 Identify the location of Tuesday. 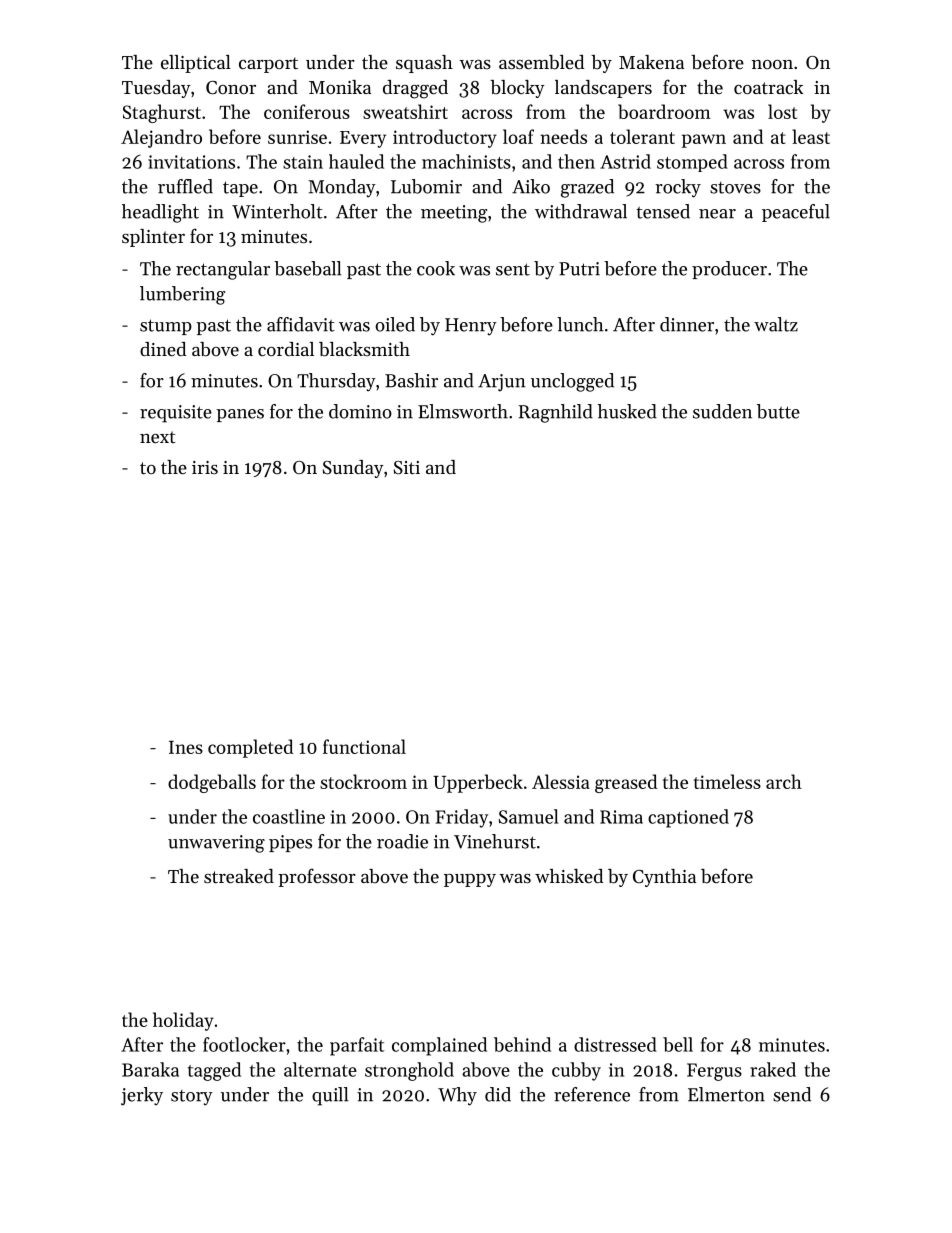
(156, 89).
